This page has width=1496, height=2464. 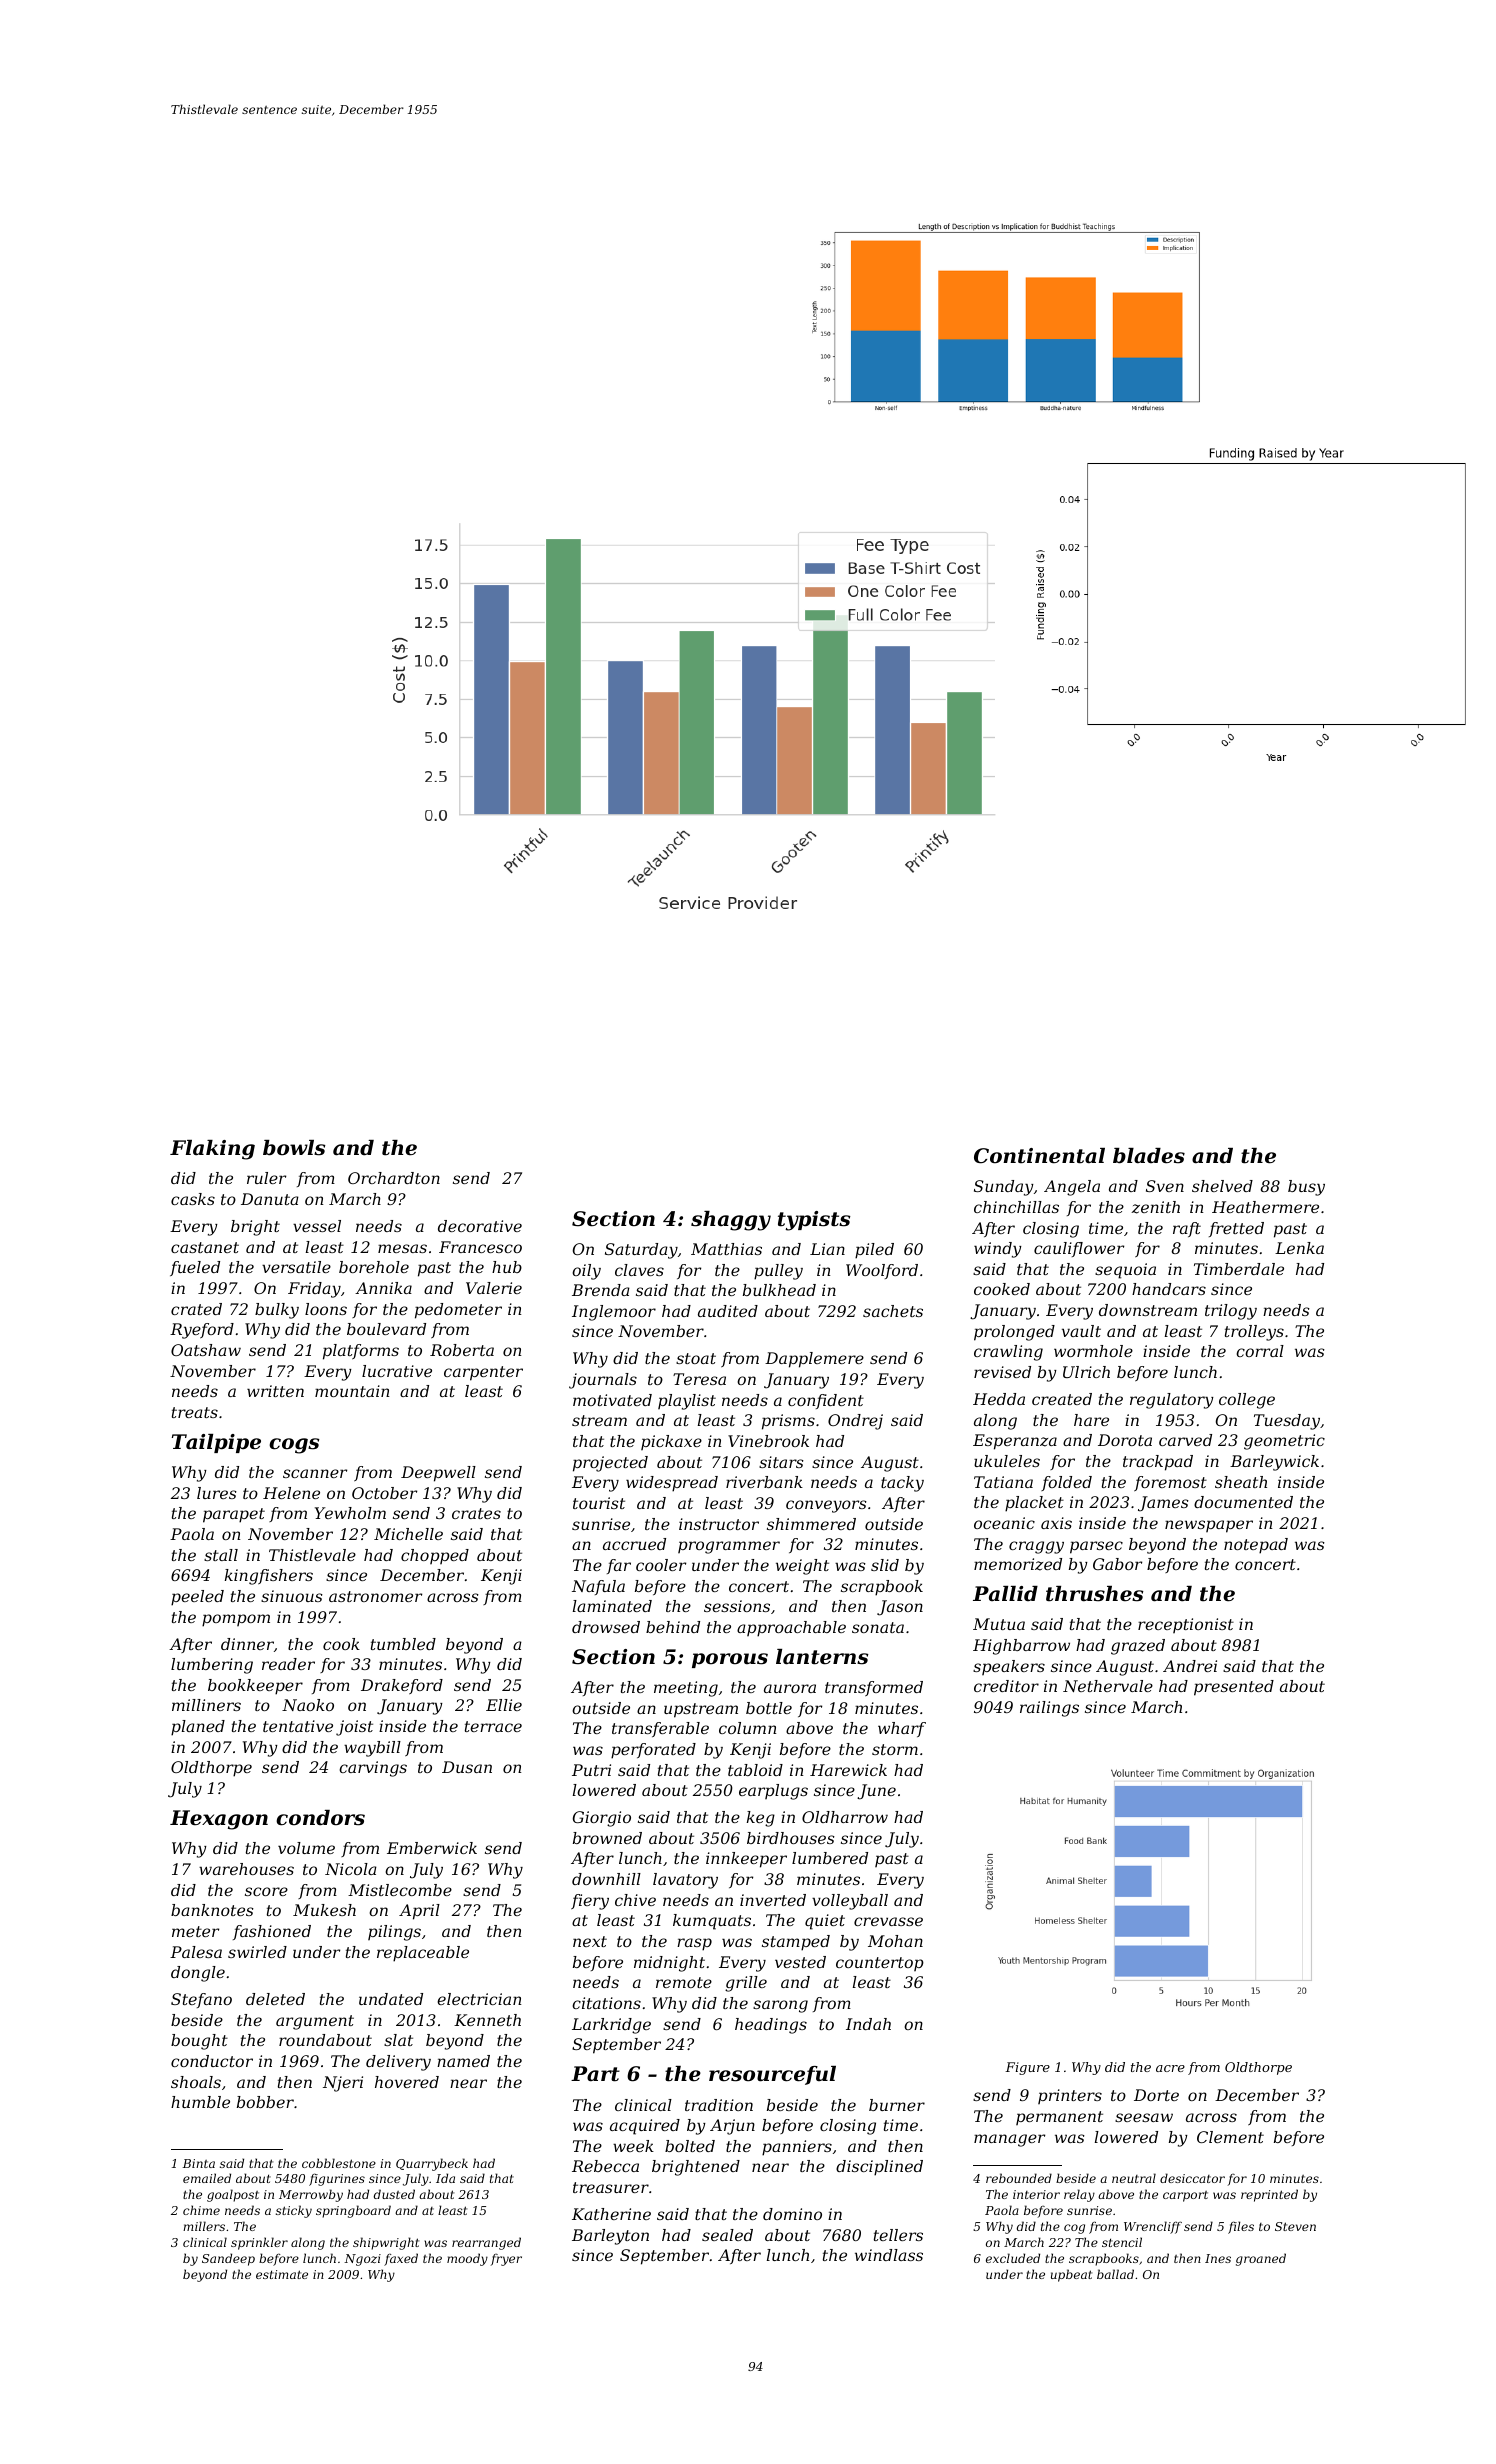 I want to click on stoat, so click(x=696, y=1358).
